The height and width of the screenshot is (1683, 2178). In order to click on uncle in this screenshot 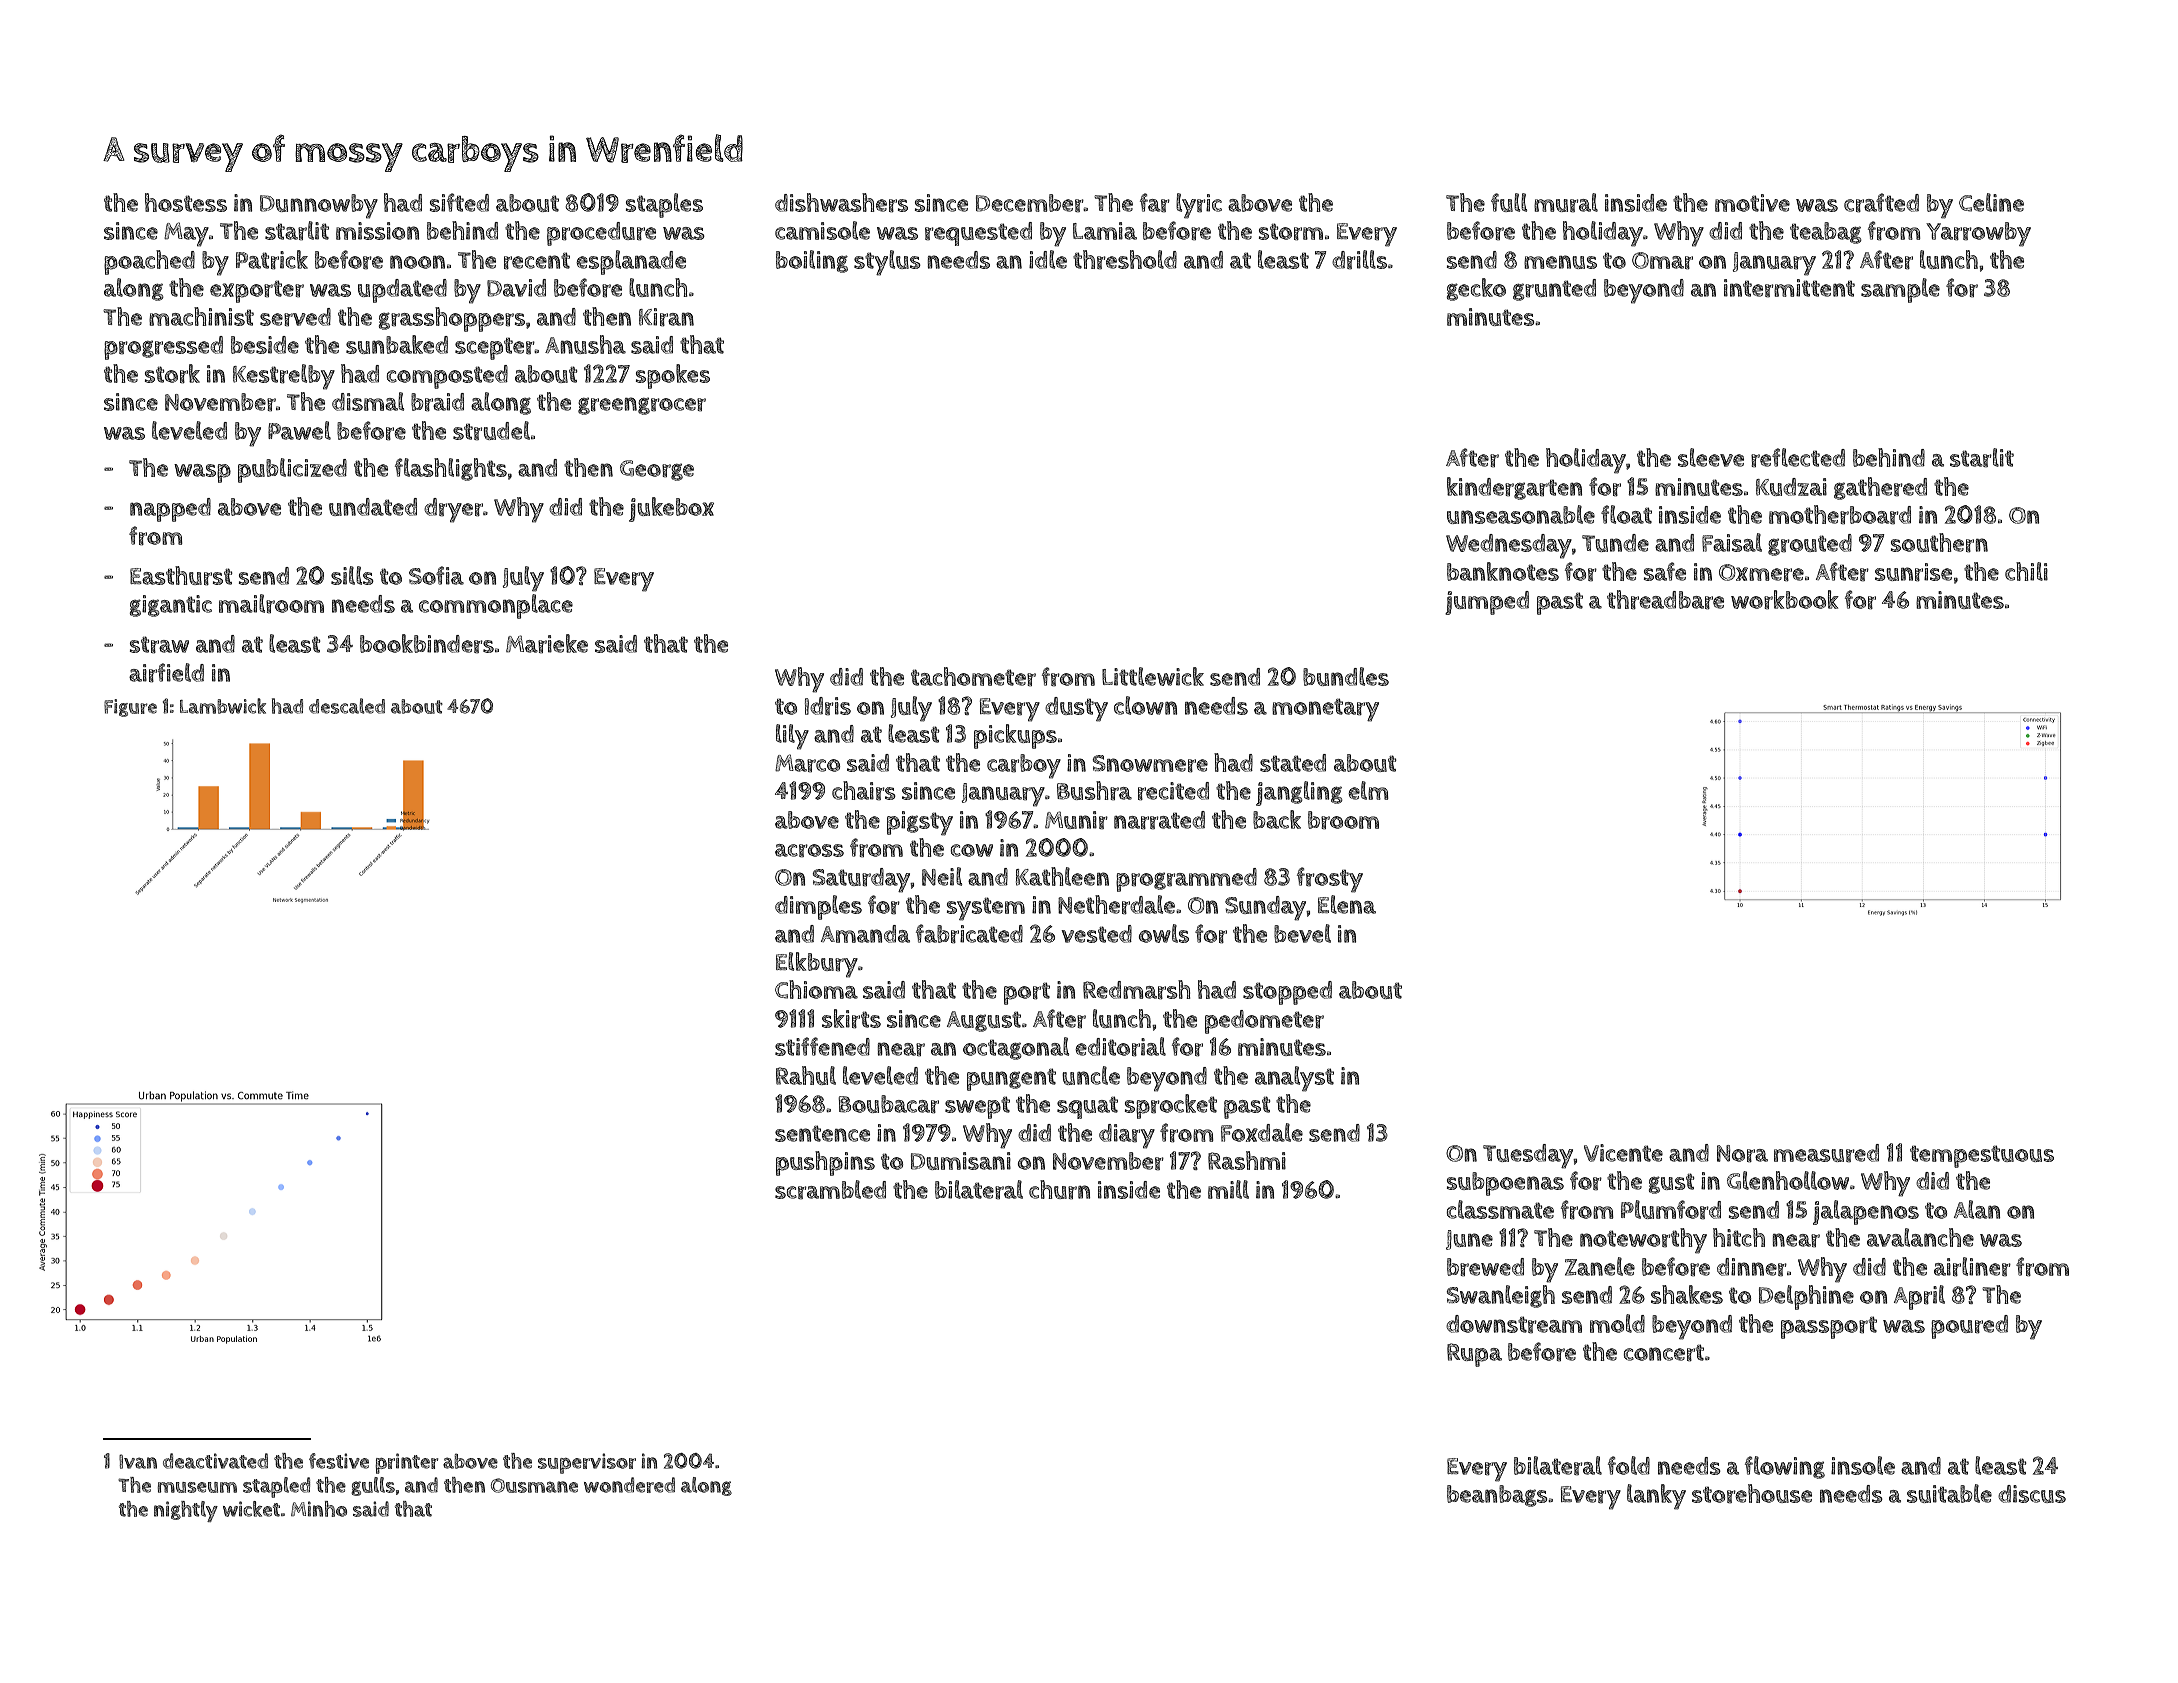, I will do `click(1091, 1075)`.
